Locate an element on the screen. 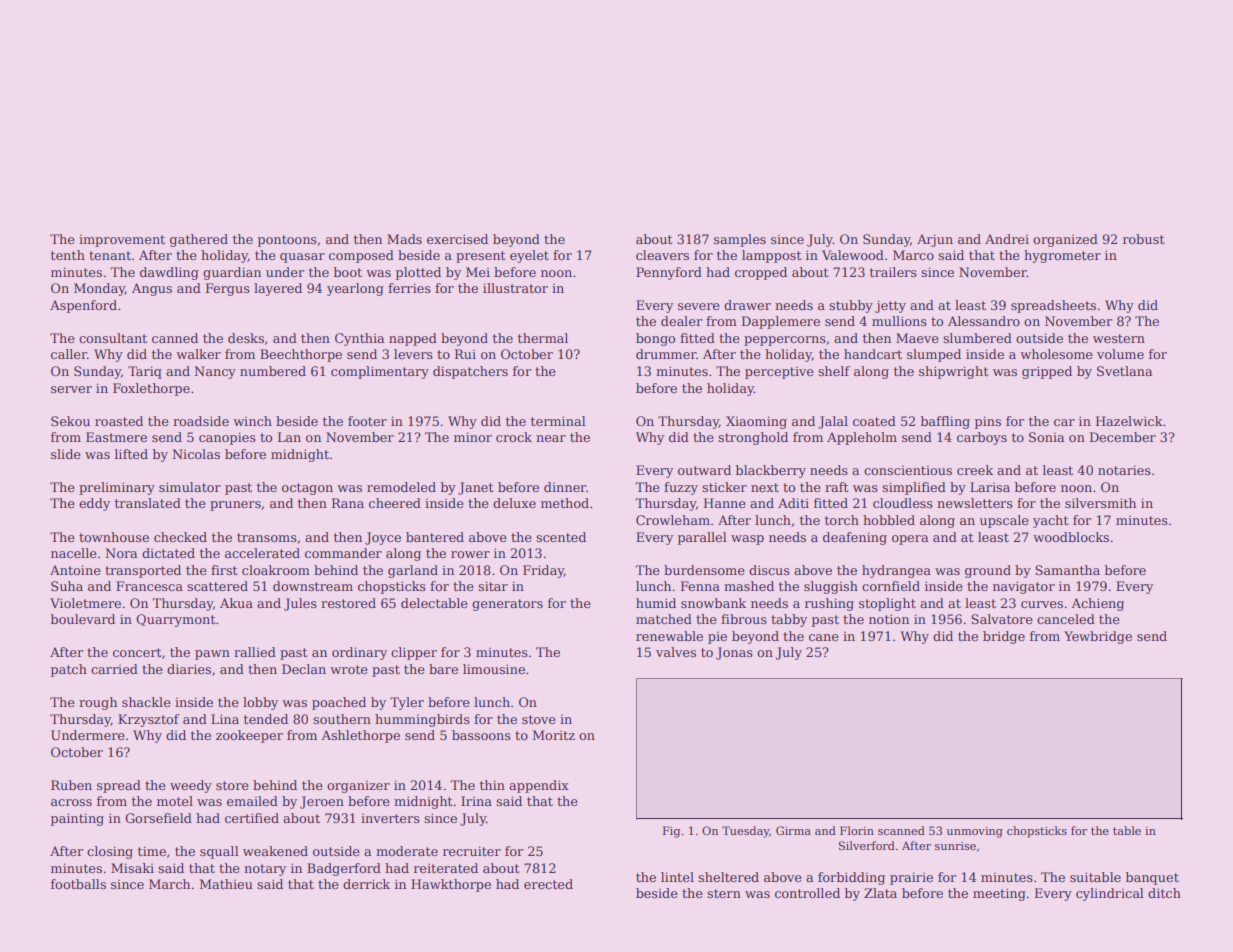  Moritz is located at coordinates (554, 735).
